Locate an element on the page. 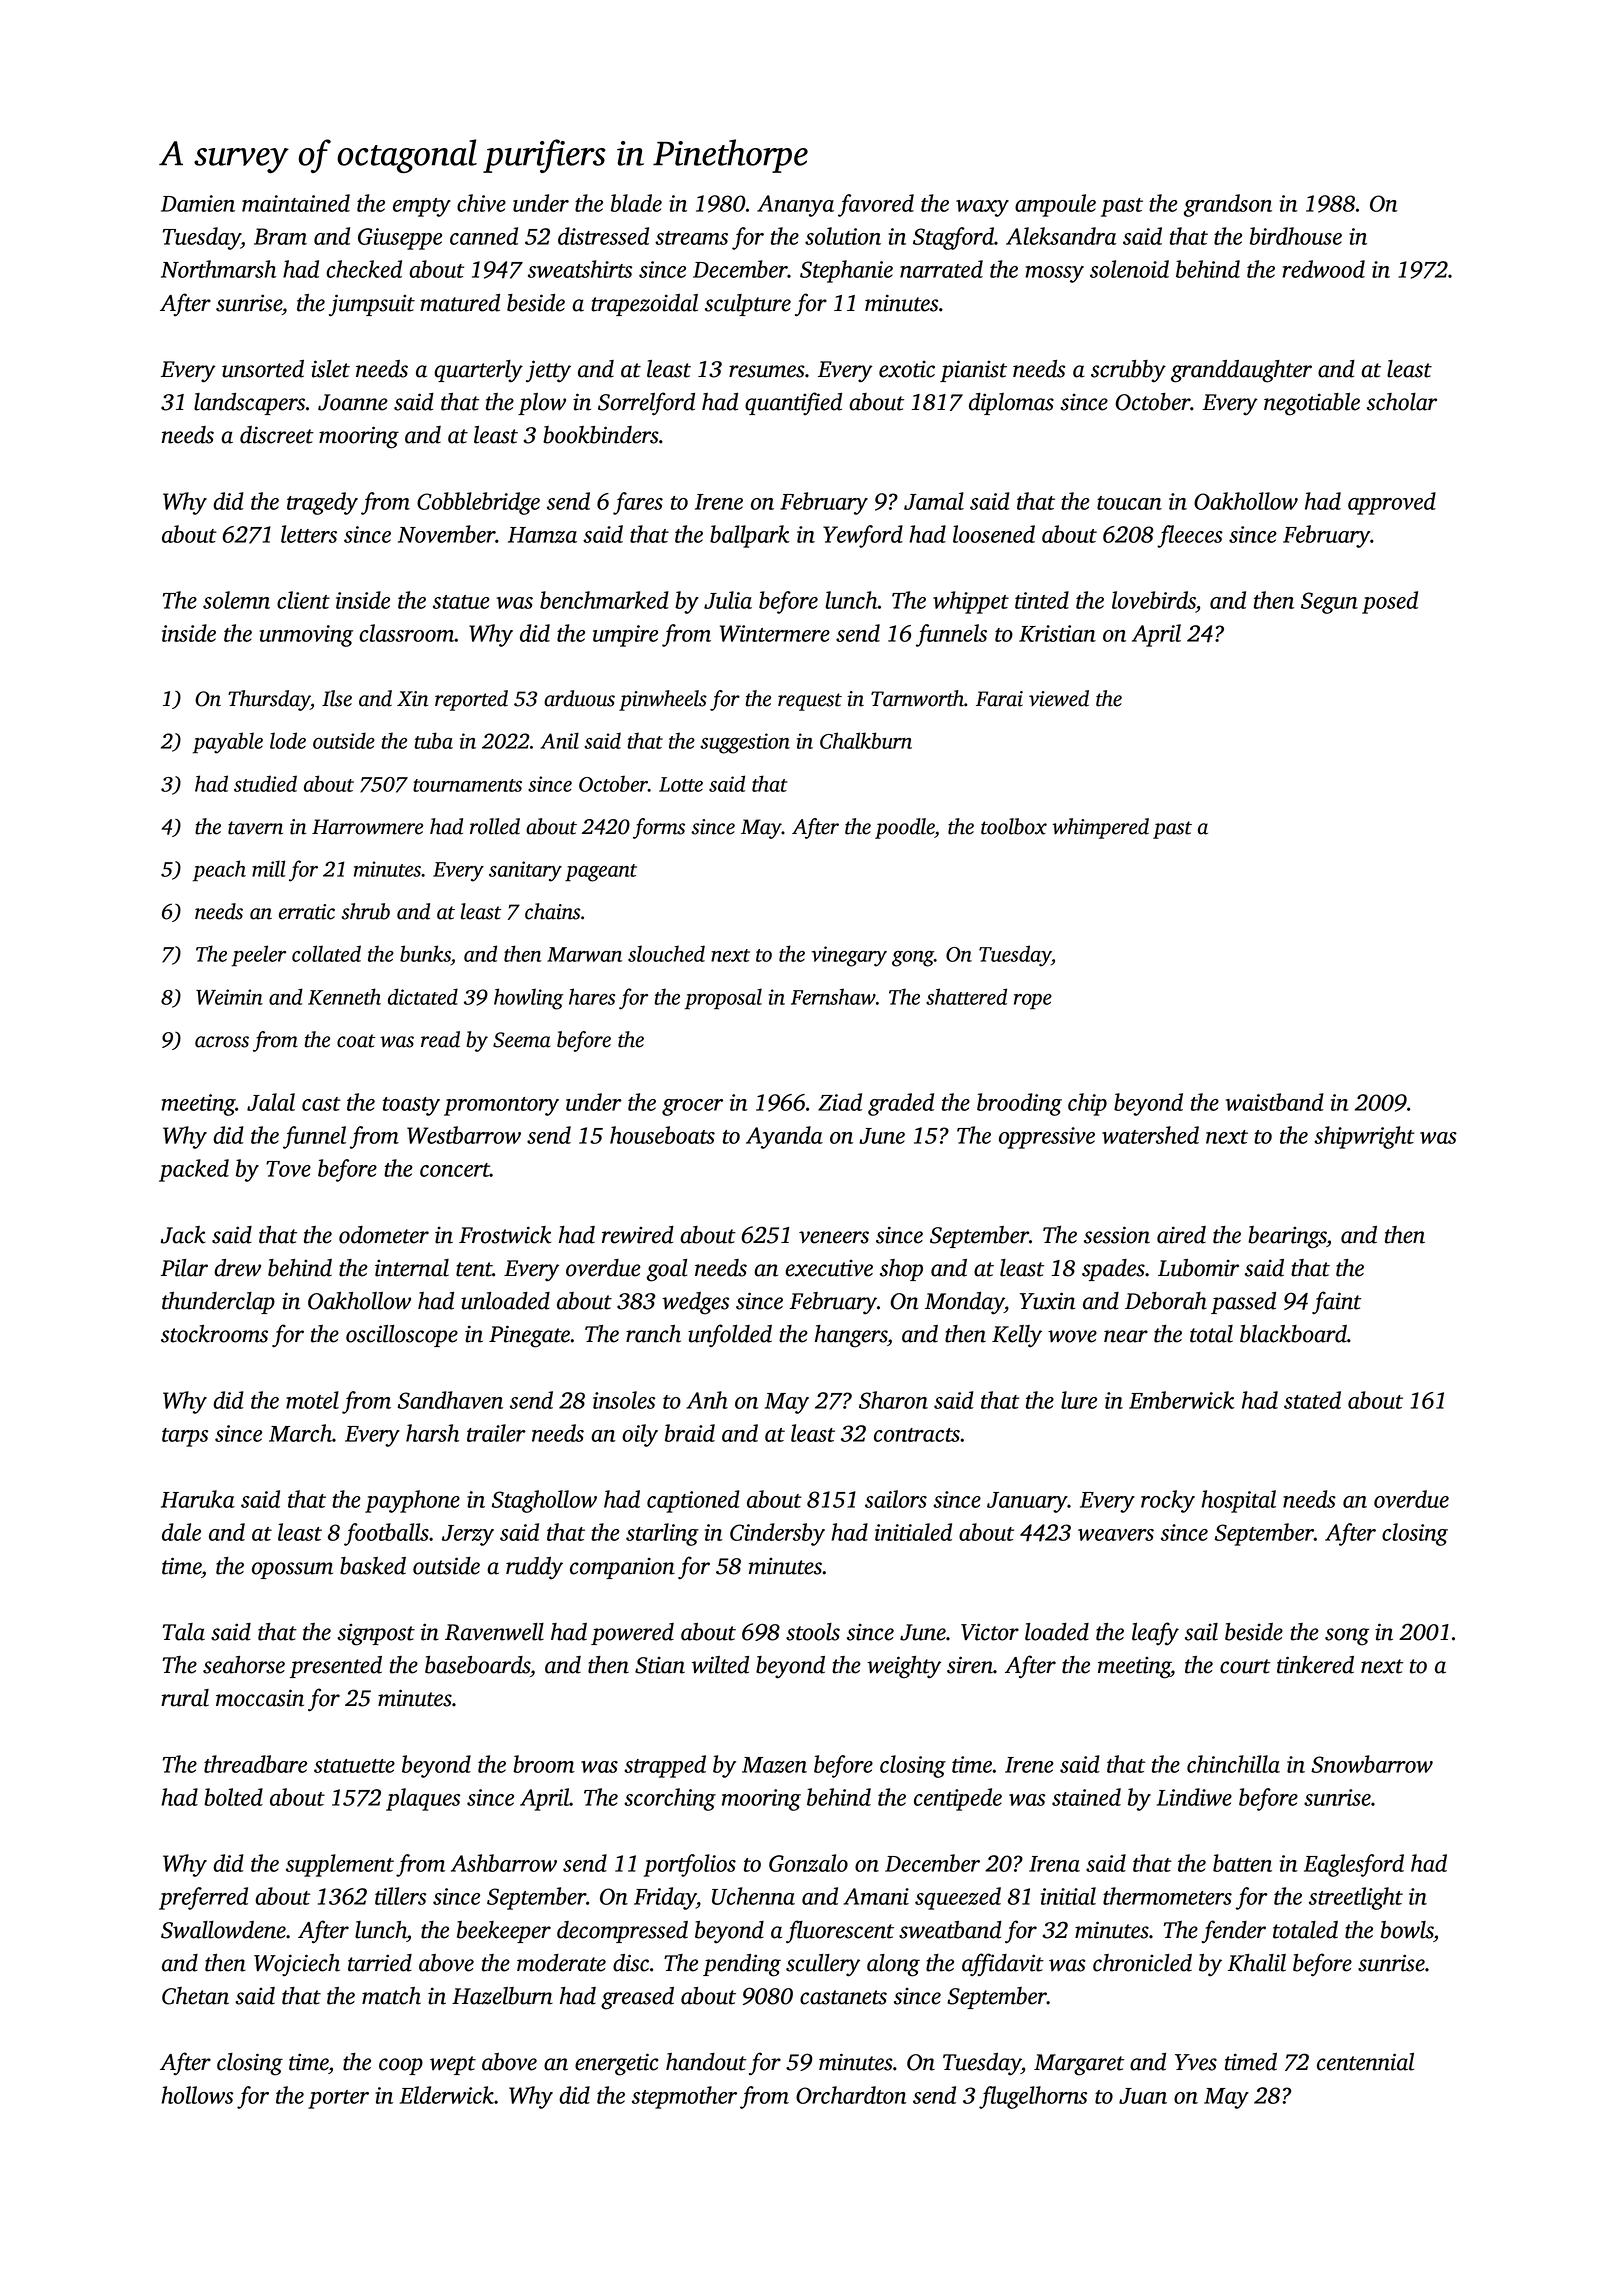  Eaglesford is located at coordinates (1354, 1865).
